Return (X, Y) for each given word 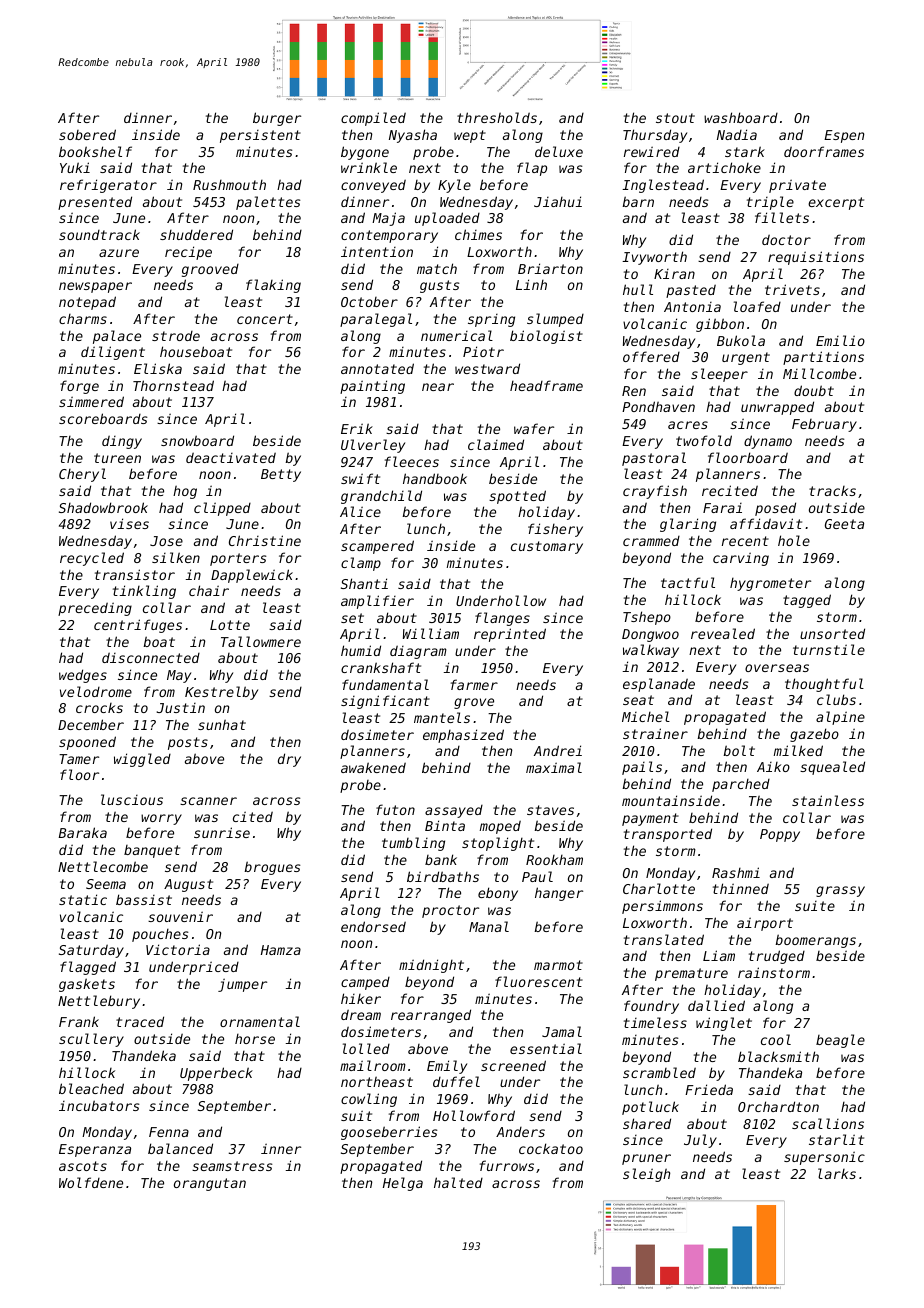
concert (265, 319)
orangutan (210, 1184)
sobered (87, 134)
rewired (652, 151)
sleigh (646, 1175)
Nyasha (413, 136)
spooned (87, 743)
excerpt (836, 203)
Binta (445, 825)
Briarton (550, 268)
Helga (403, 1184)
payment (650, 819)
